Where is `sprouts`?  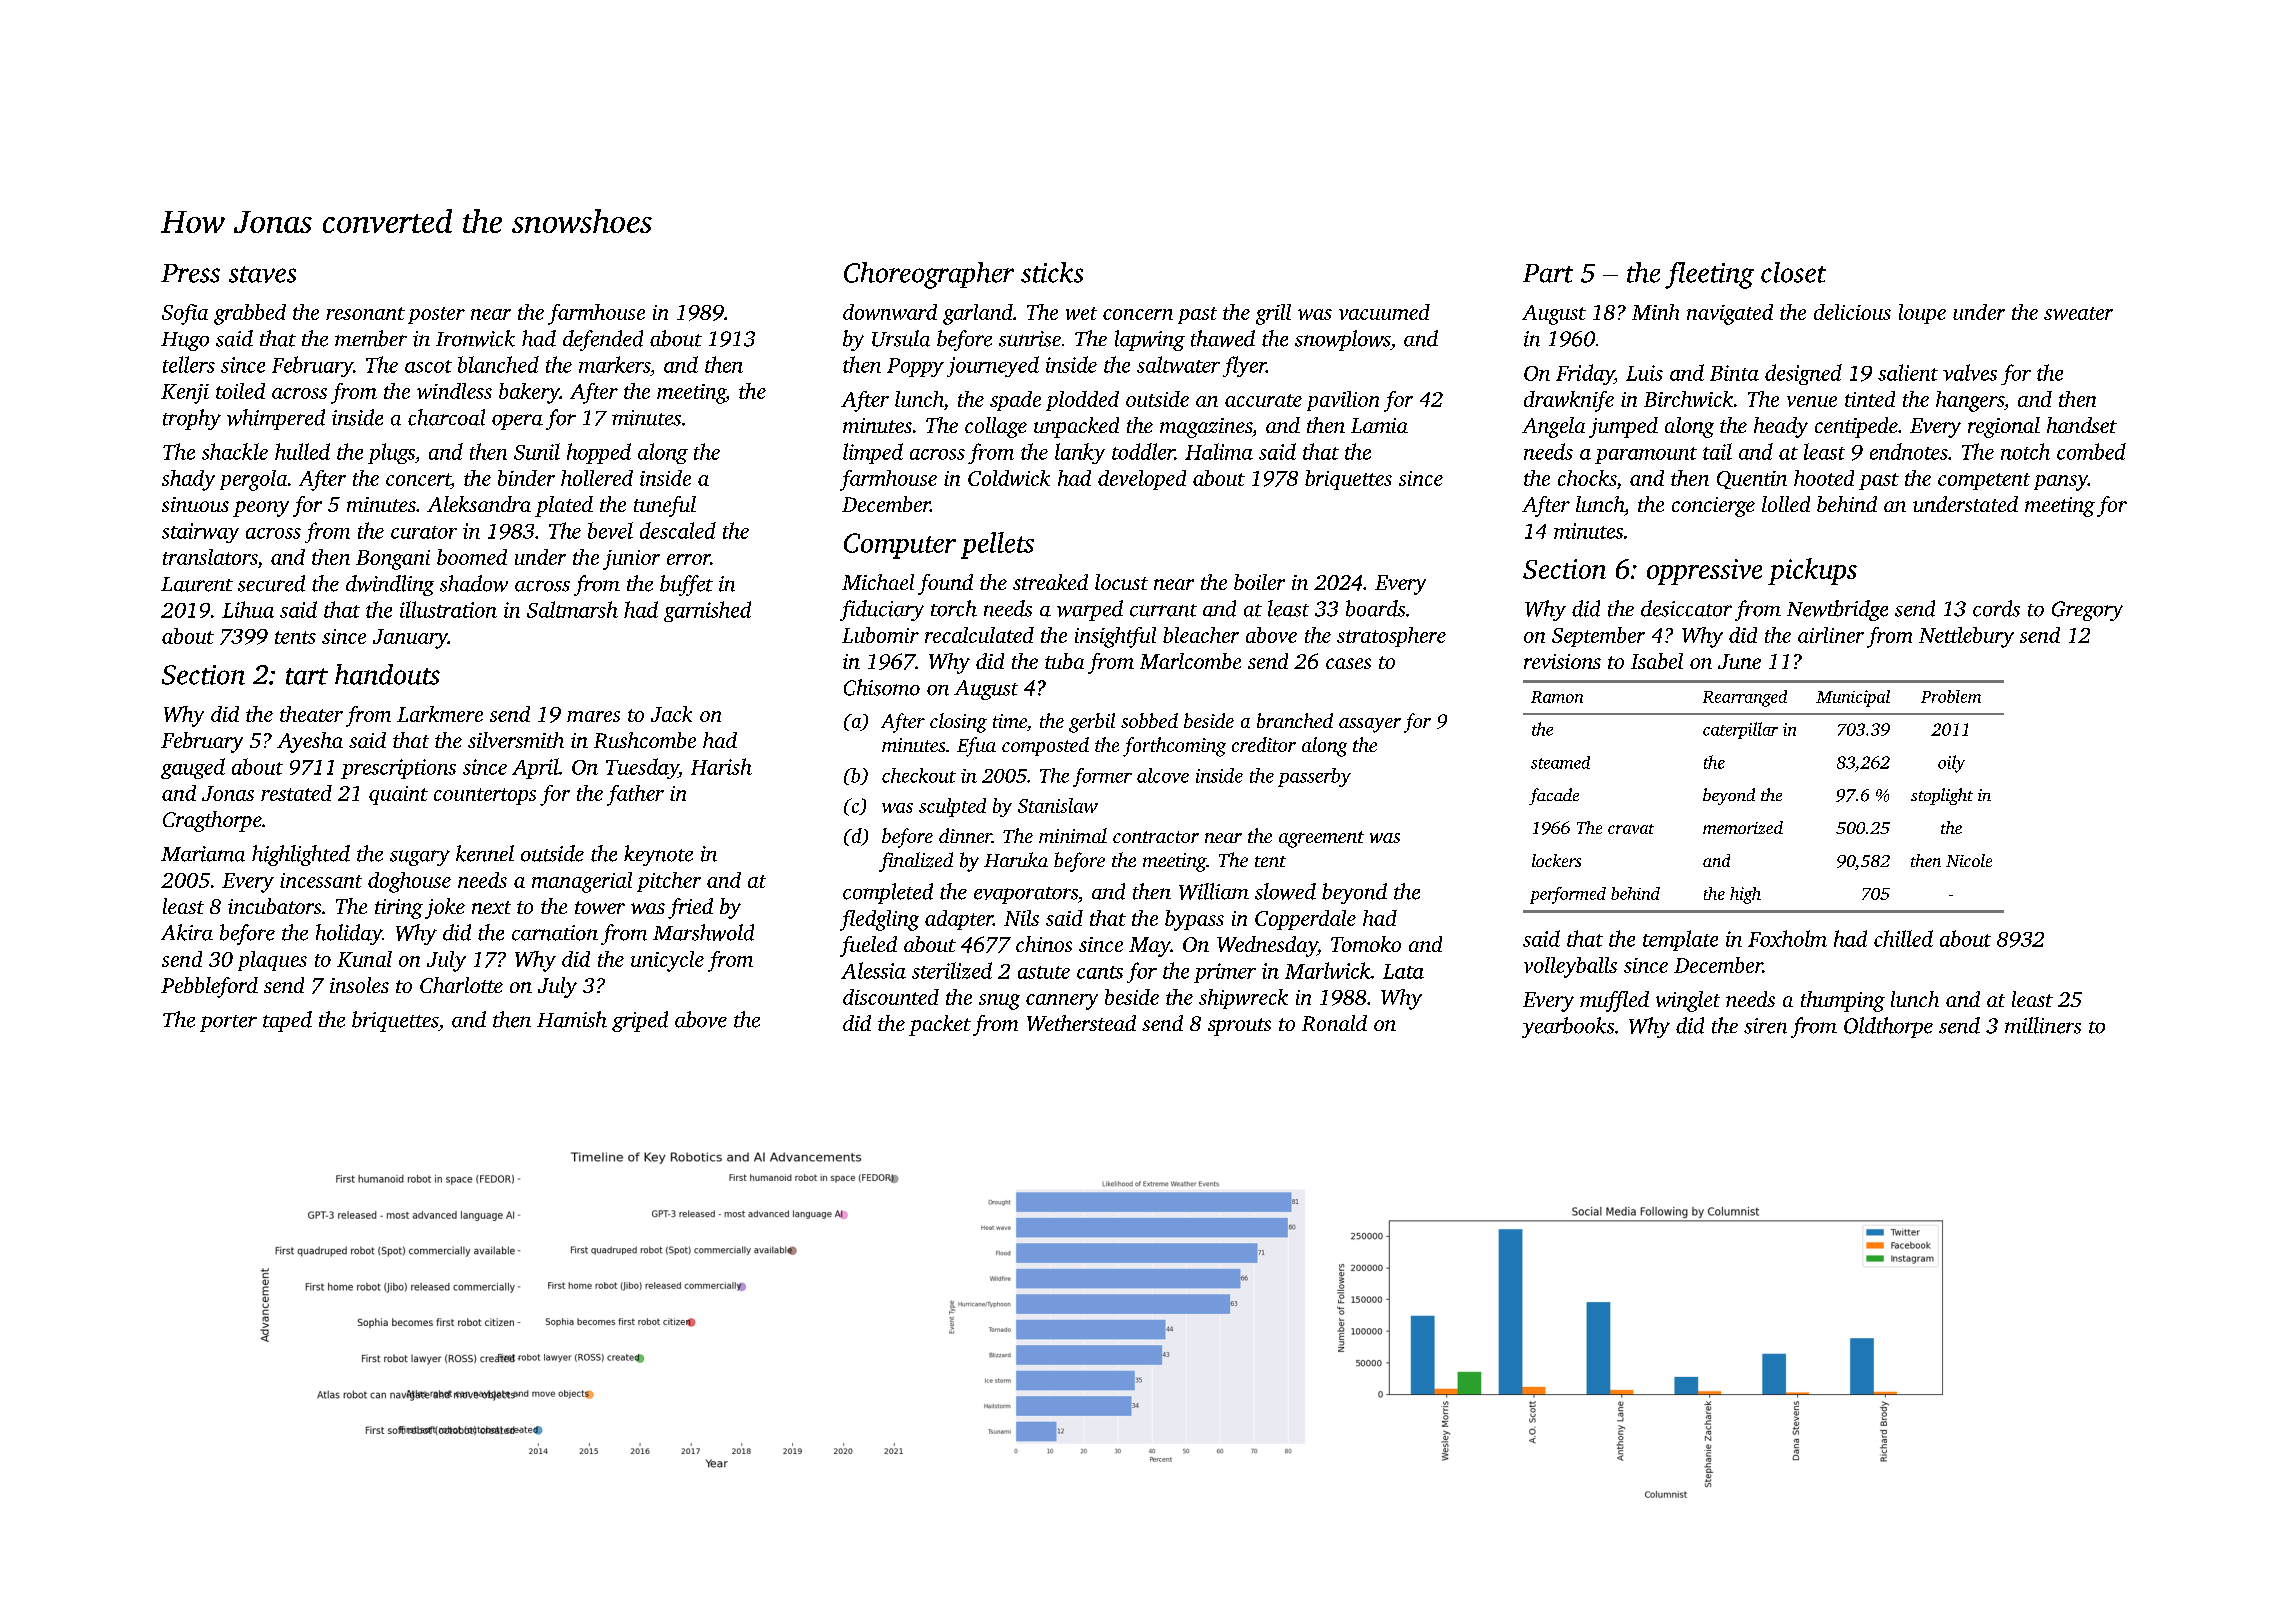
sprouts is located at coordinates (1239, 1027).
